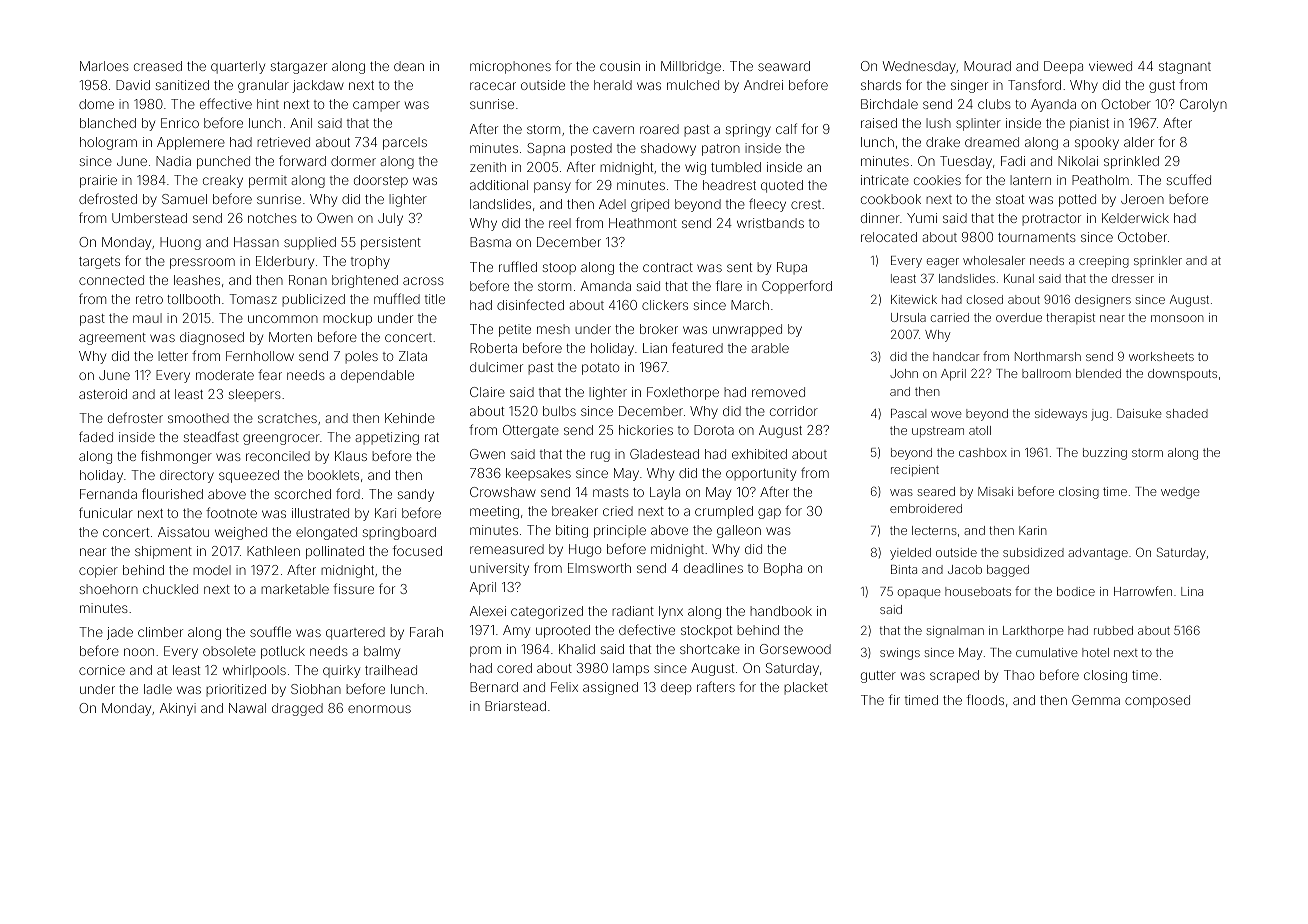 The height and width of the screenshot is (924, 1308). What do you see at coordinates (781, 611) in the screenshot?
I see `handbook` at bounding box center [781, 611].
